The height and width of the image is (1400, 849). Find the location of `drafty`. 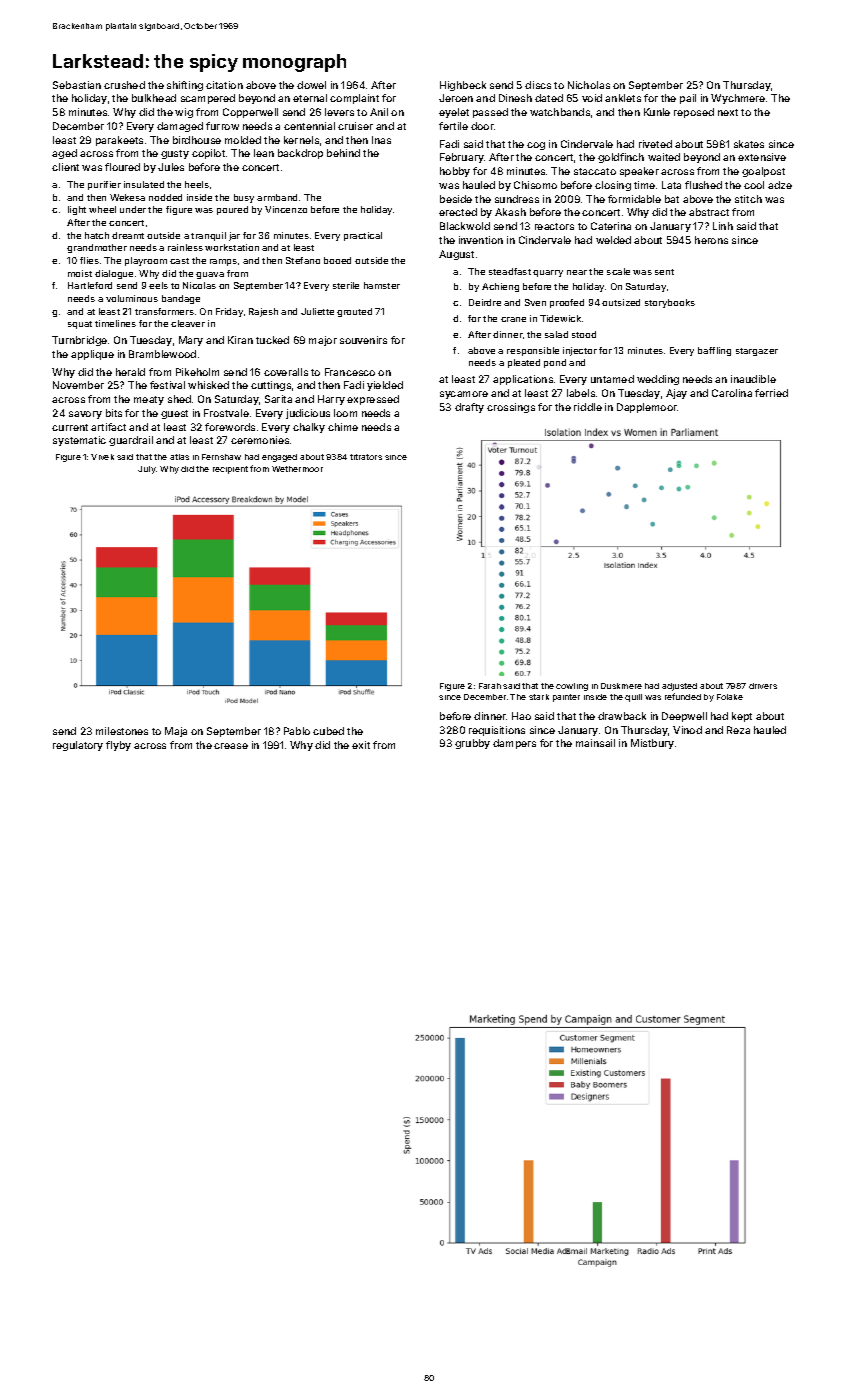

drafty is located at coordinates (469, 408).
